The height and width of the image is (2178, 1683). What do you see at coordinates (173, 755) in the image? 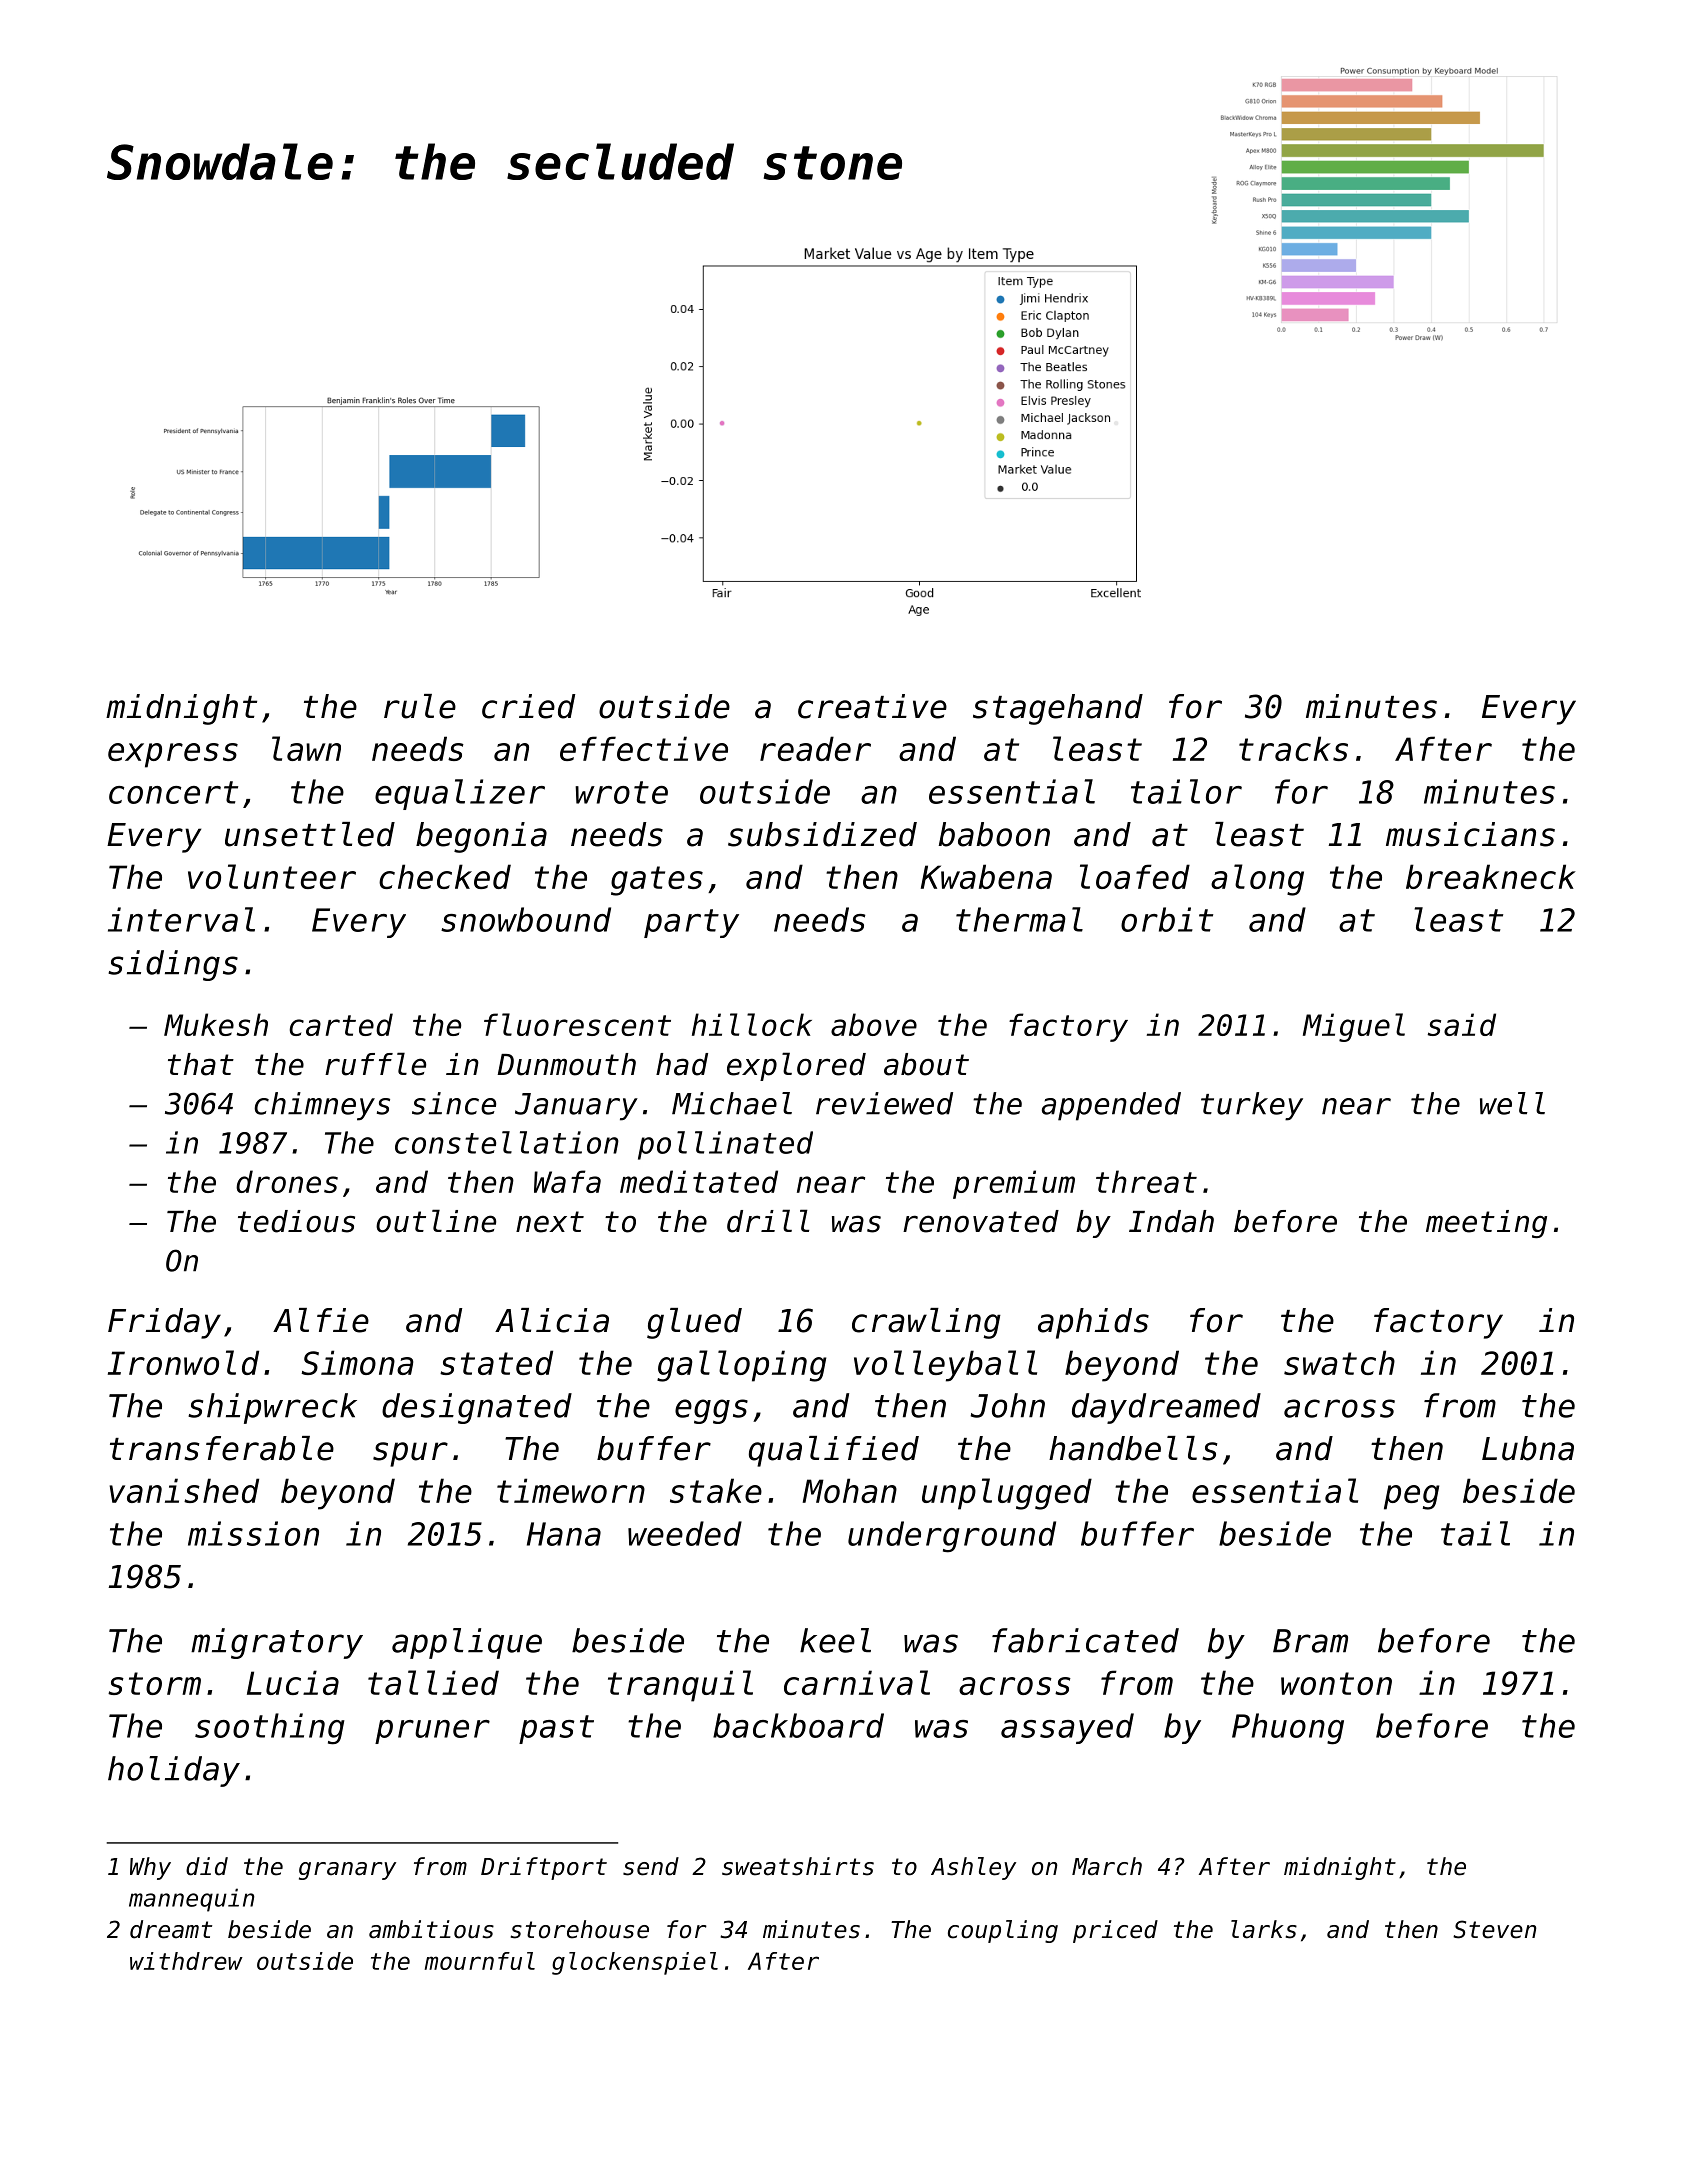
I see `express` at bounding box center [173, 755].
